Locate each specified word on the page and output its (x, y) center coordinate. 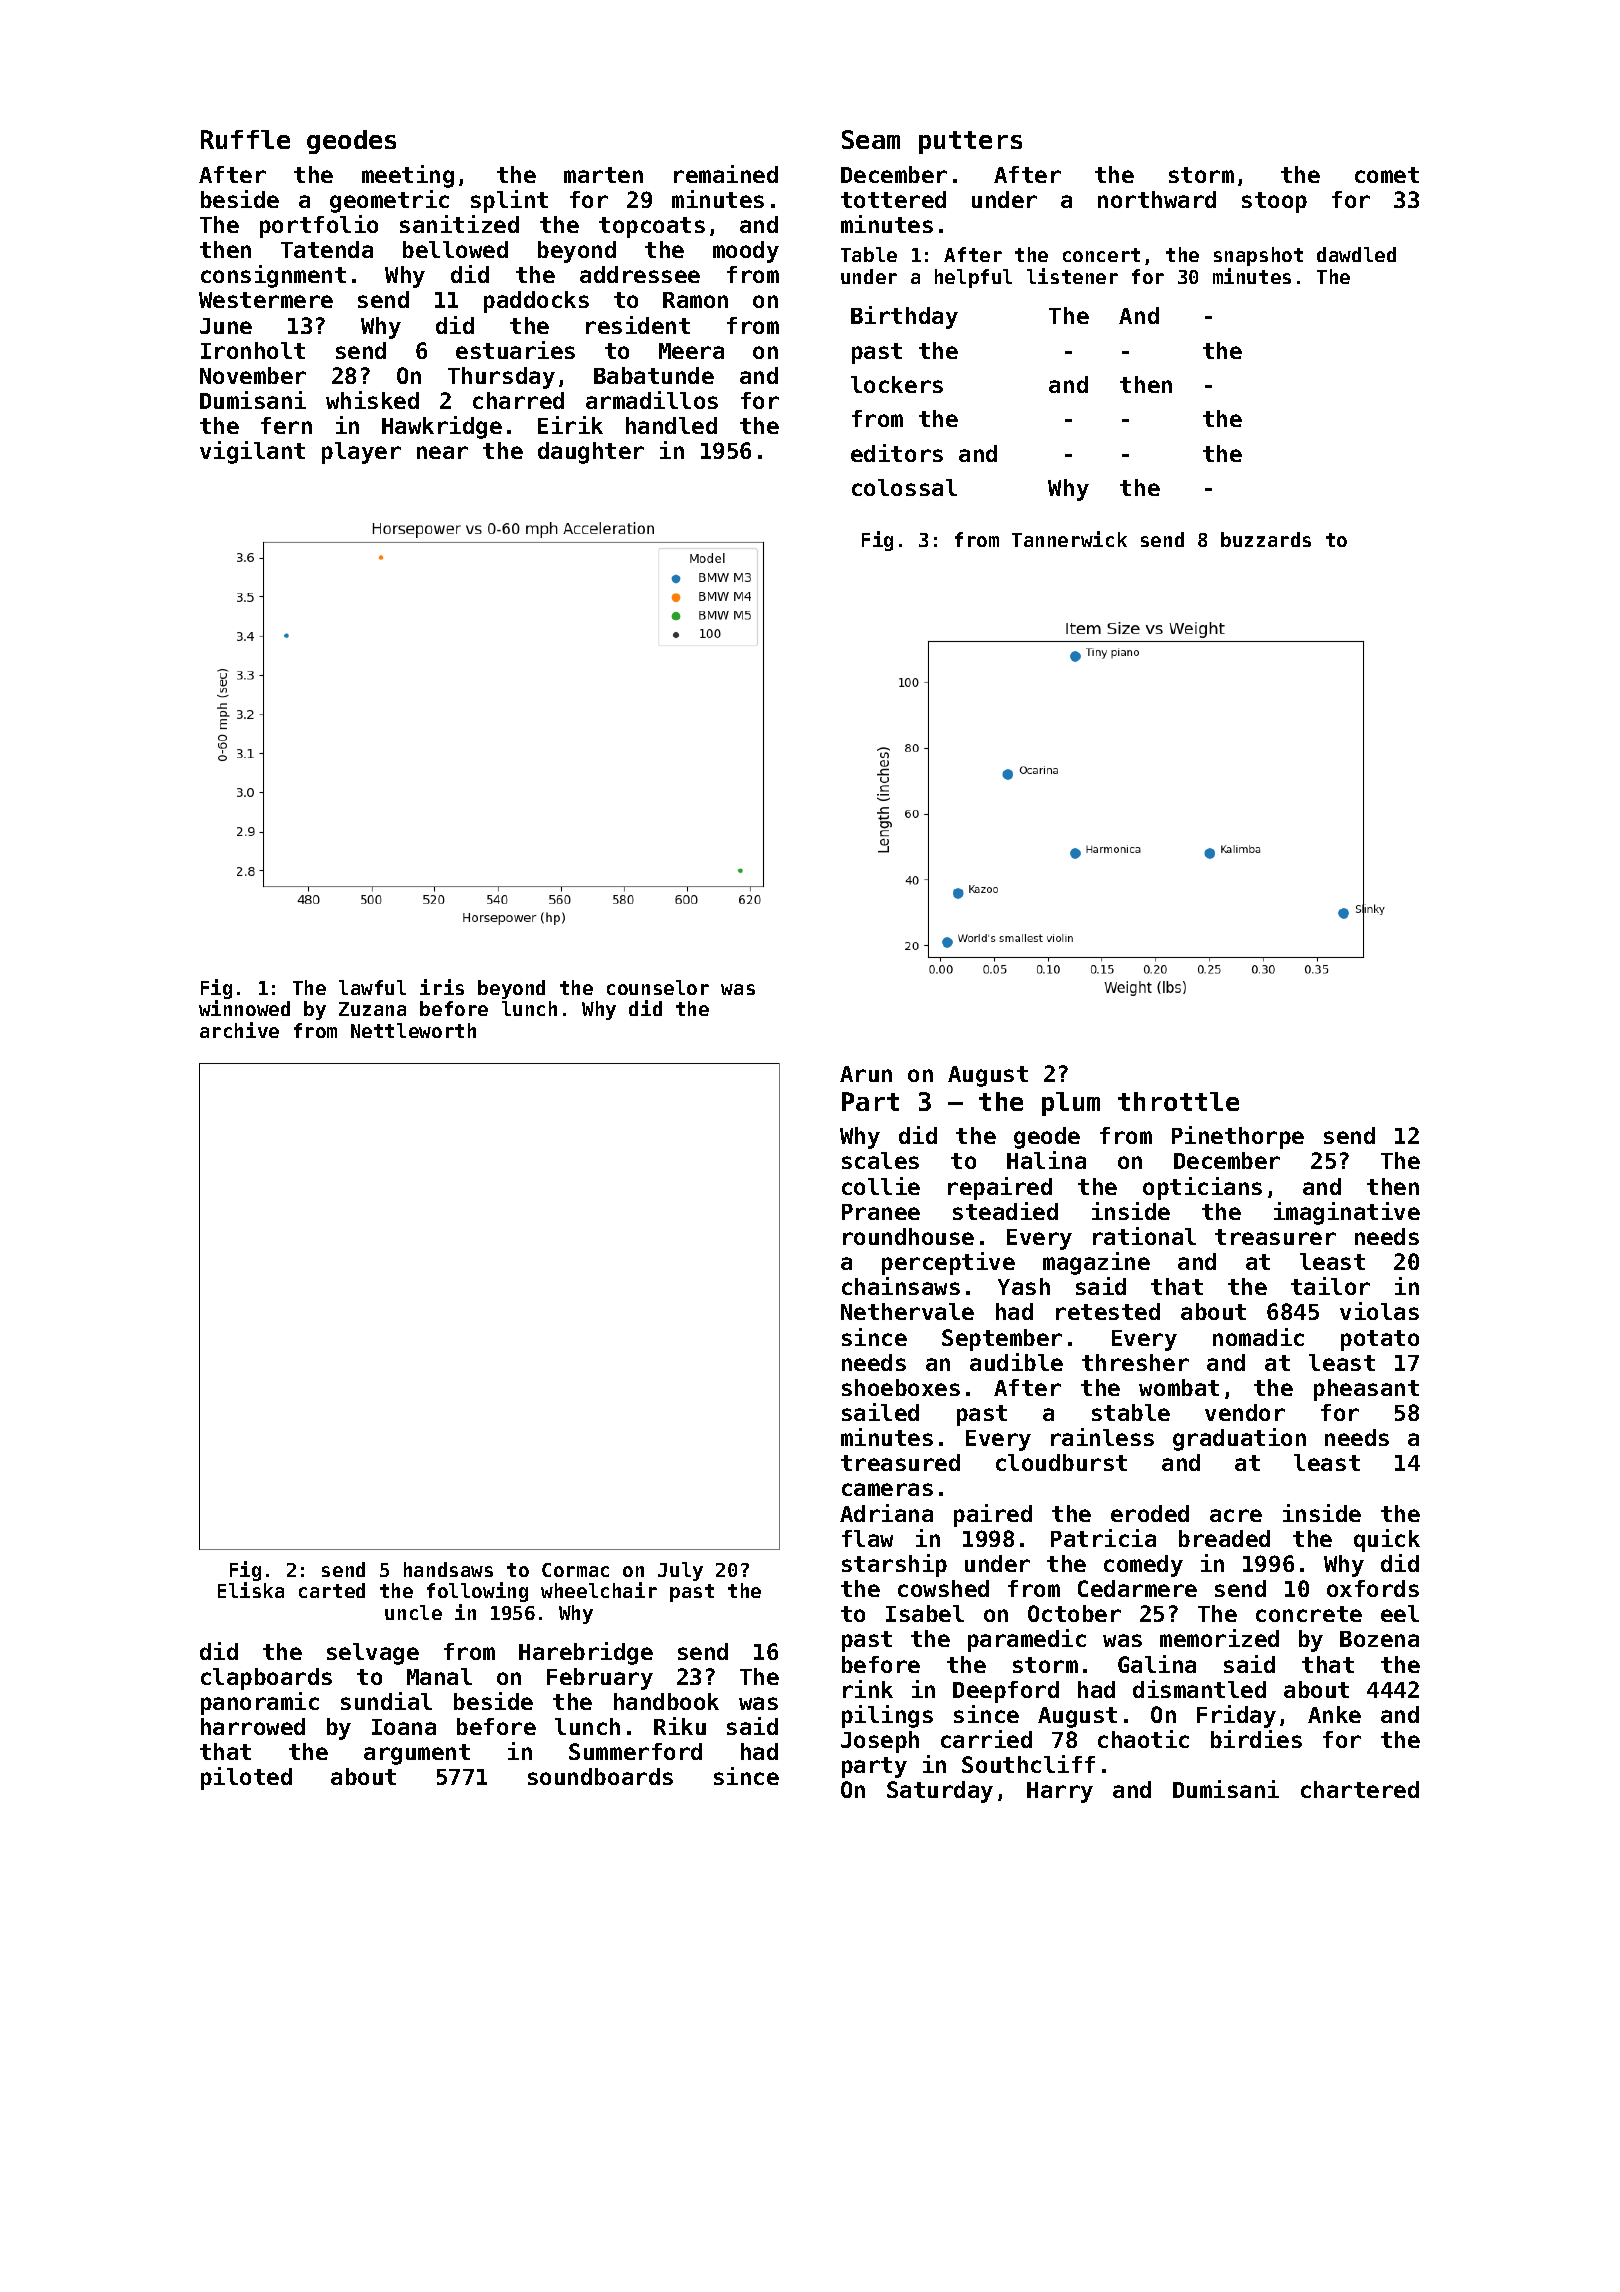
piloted (246, 1778)
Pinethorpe (1238, 1137)
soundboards (600, 1776)
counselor (658, 987)
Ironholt (253, 350)
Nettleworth (413, 1030)
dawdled (1356, 254)
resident (638, 325)
